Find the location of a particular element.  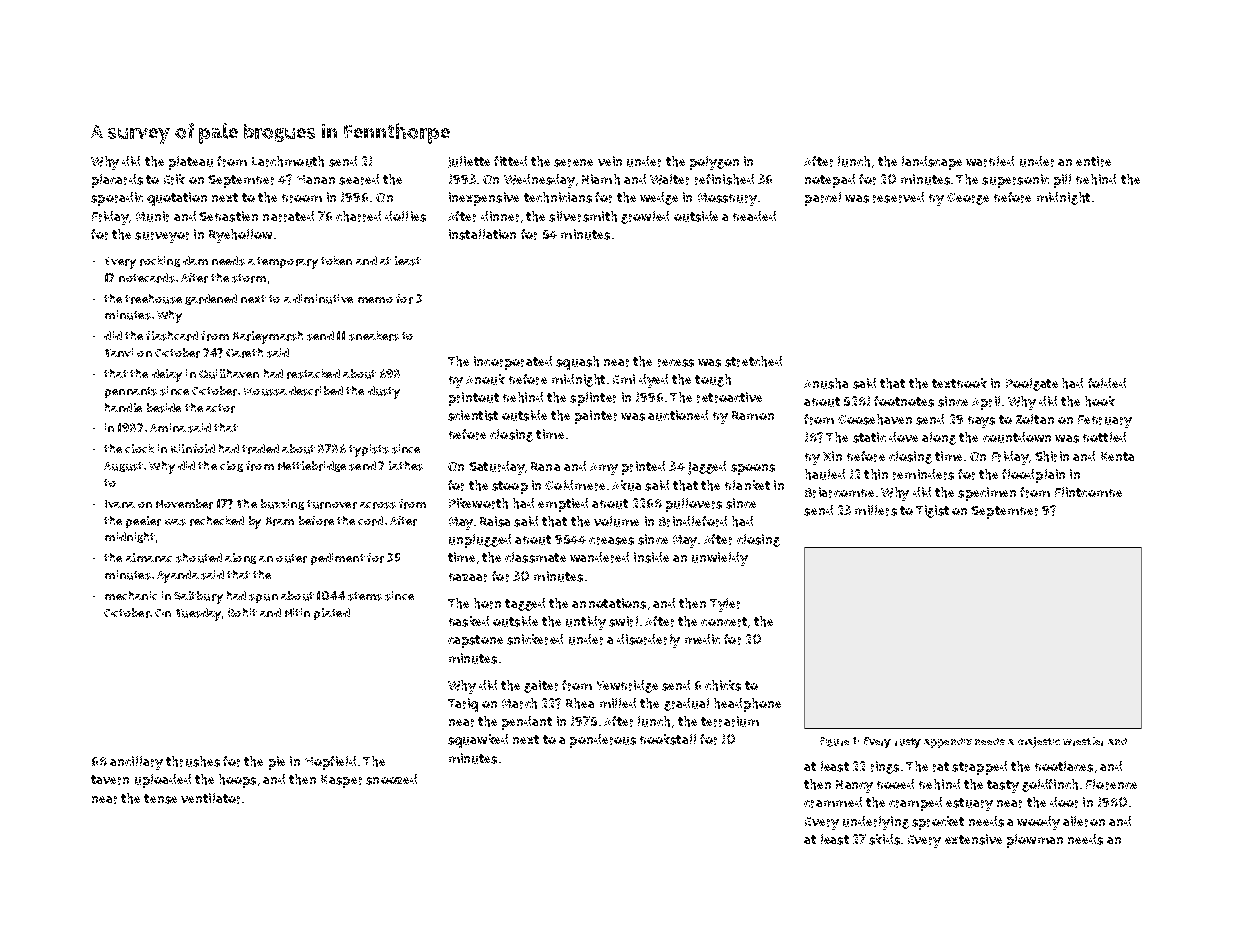

inexpensive is located at coordinates (484, 199).
